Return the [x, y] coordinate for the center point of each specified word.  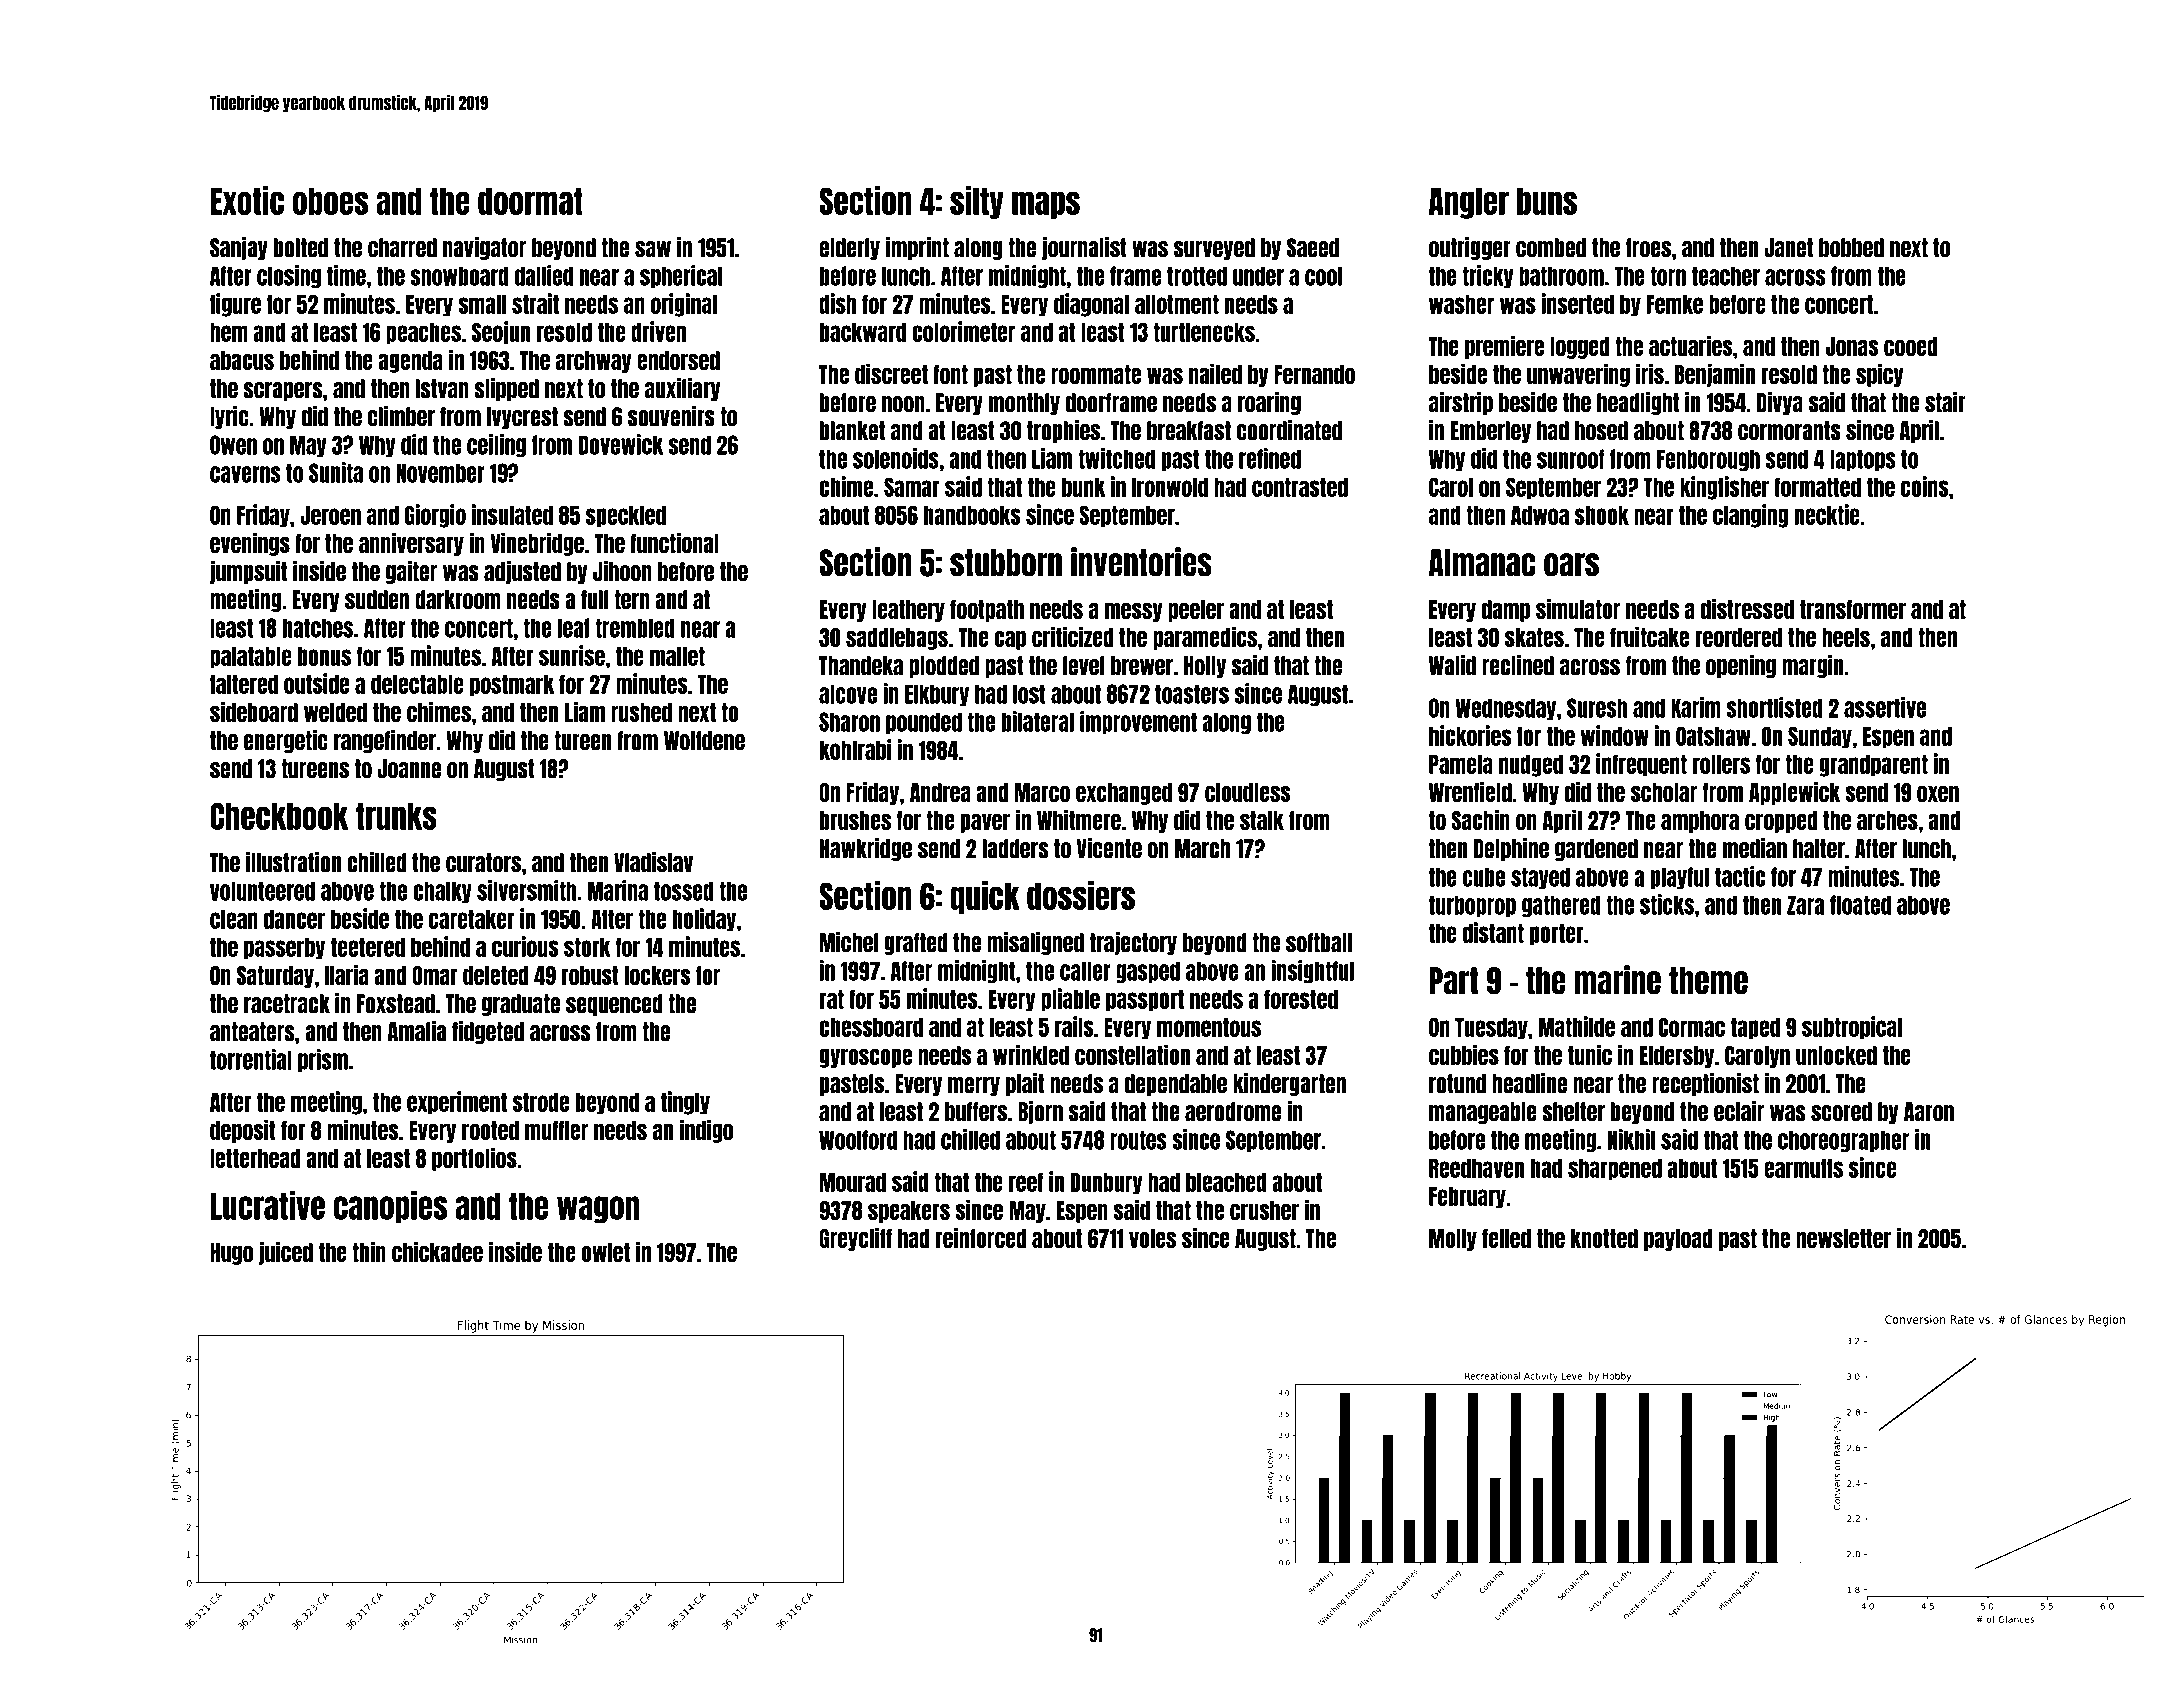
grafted [916, 944]
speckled [626, 517]
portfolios [474, 1159]
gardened [1596, 850]
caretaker [472, 919]
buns [1547, 201]
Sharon [849, 722]
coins [1925, 486]
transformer [1853, 609]
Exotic [247, 200]
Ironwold [1170, 487]
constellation [1132, 1054]
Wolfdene [704, 741]
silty [977, 202]
